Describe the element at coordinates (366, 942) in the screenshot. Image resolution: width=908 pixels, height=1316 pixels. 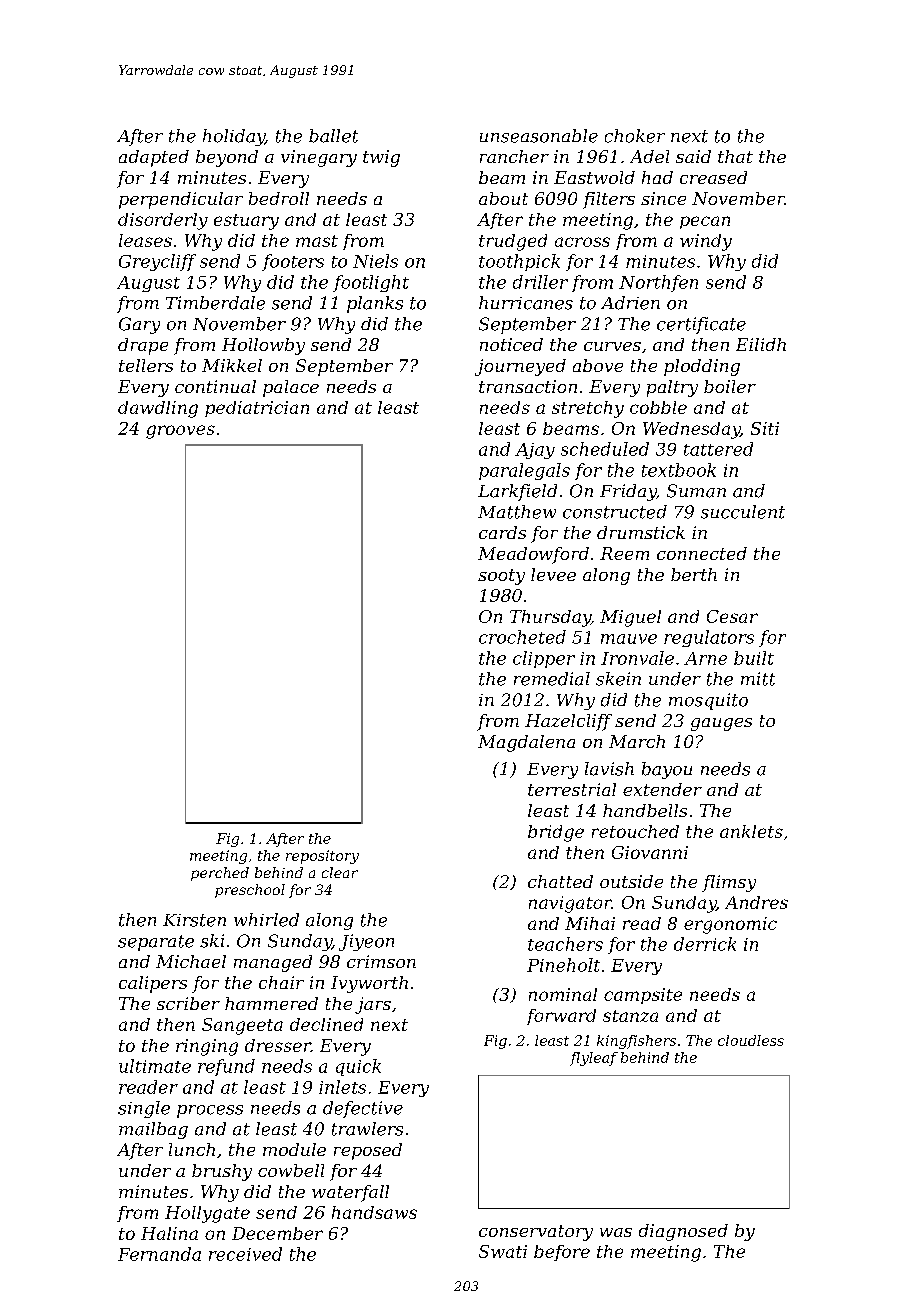
I see `Jiyeon` at that location.
